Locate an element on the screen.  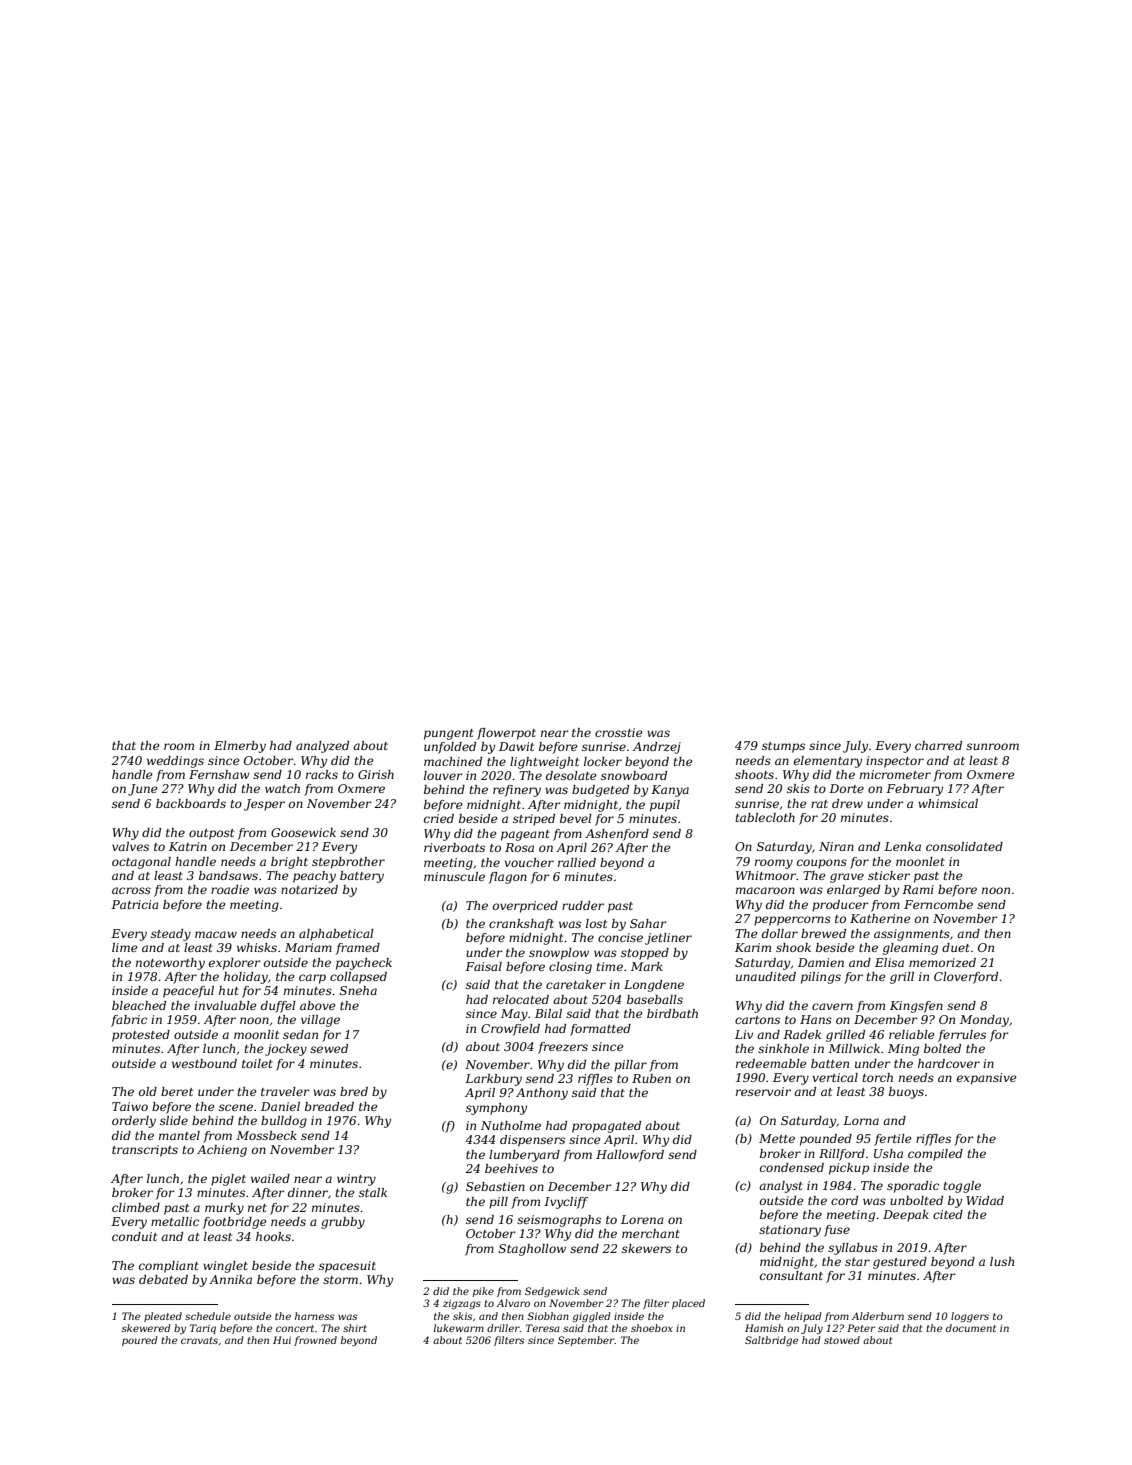
schedule is located at coordinates (208, 1316).
